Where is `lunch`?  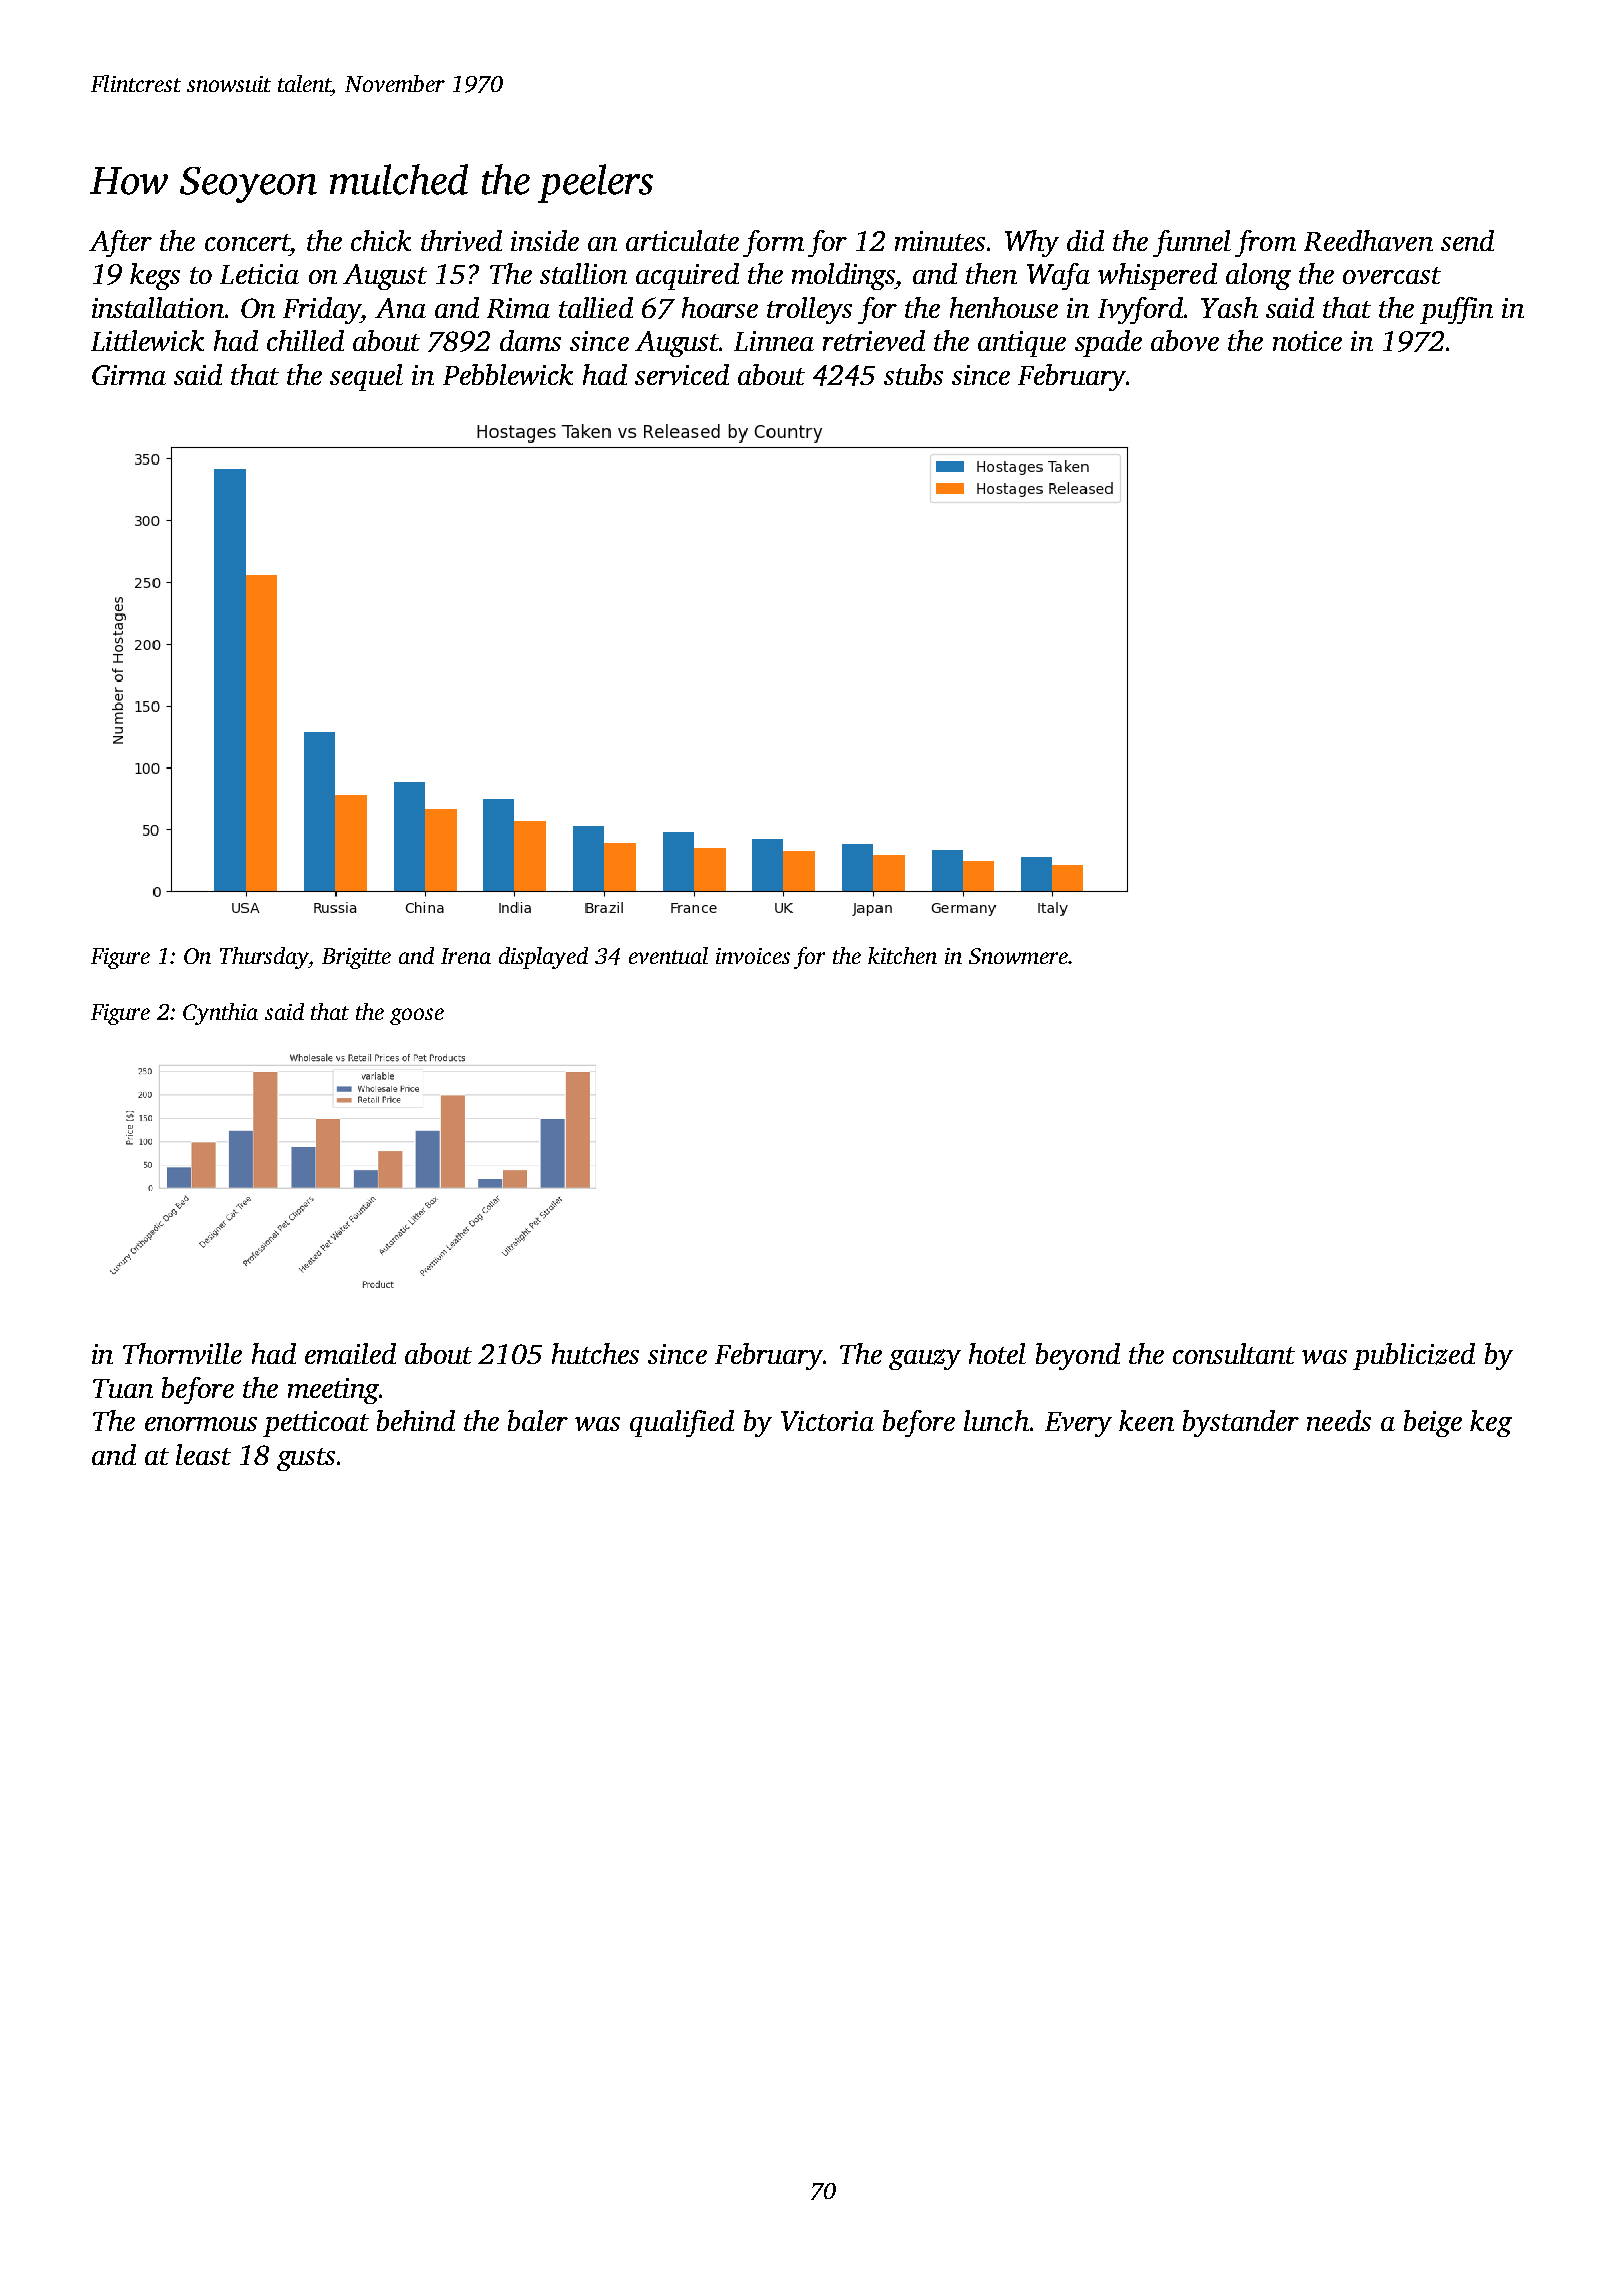 lunch is located at coordinates (996, 1420).
